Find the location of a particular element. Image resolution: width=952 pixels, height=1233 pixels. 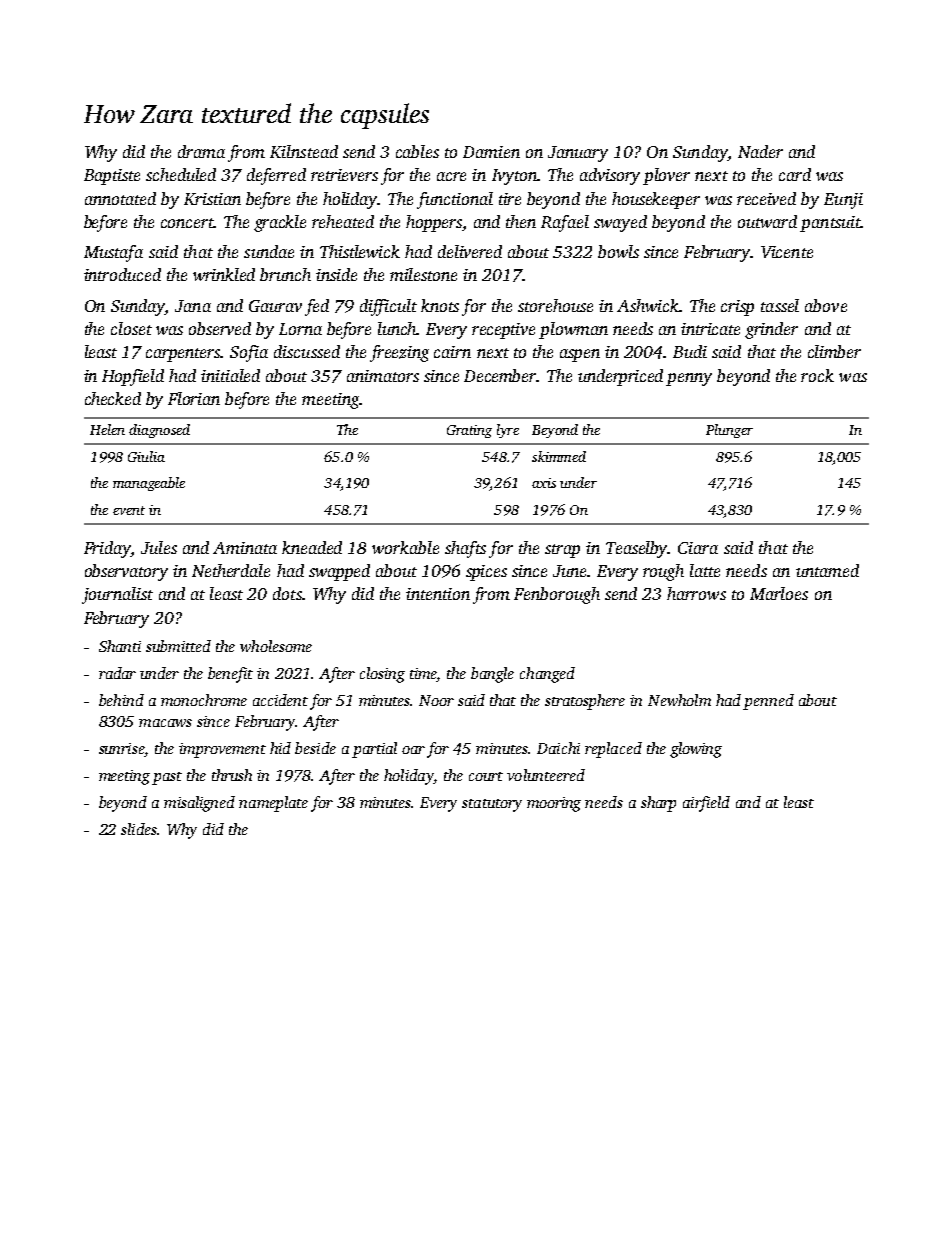

Grating is located at coordinates (469, 431).
